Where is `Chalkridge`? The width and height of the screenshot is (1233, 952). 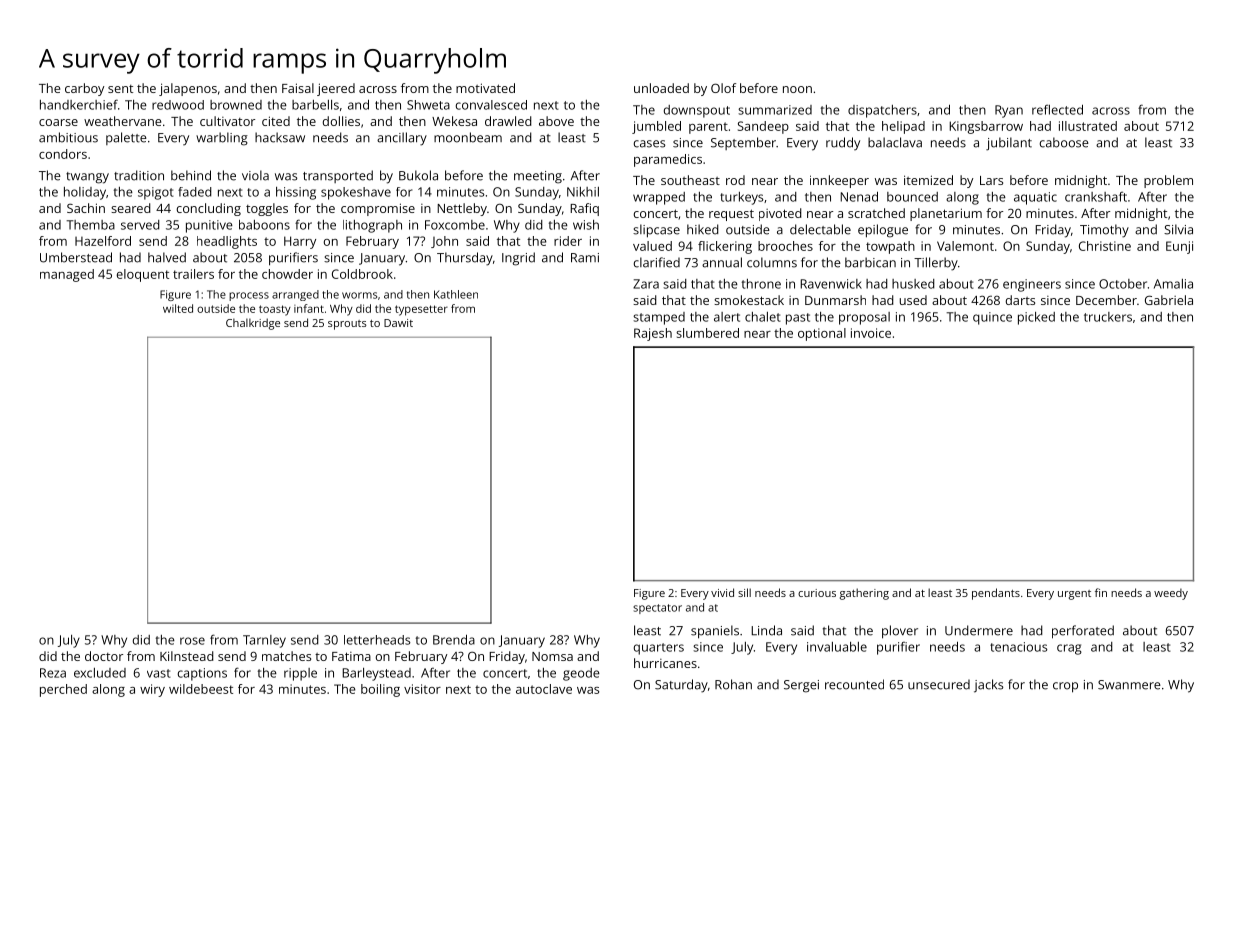
Chalkridge is located at coordinates (253, 324).
